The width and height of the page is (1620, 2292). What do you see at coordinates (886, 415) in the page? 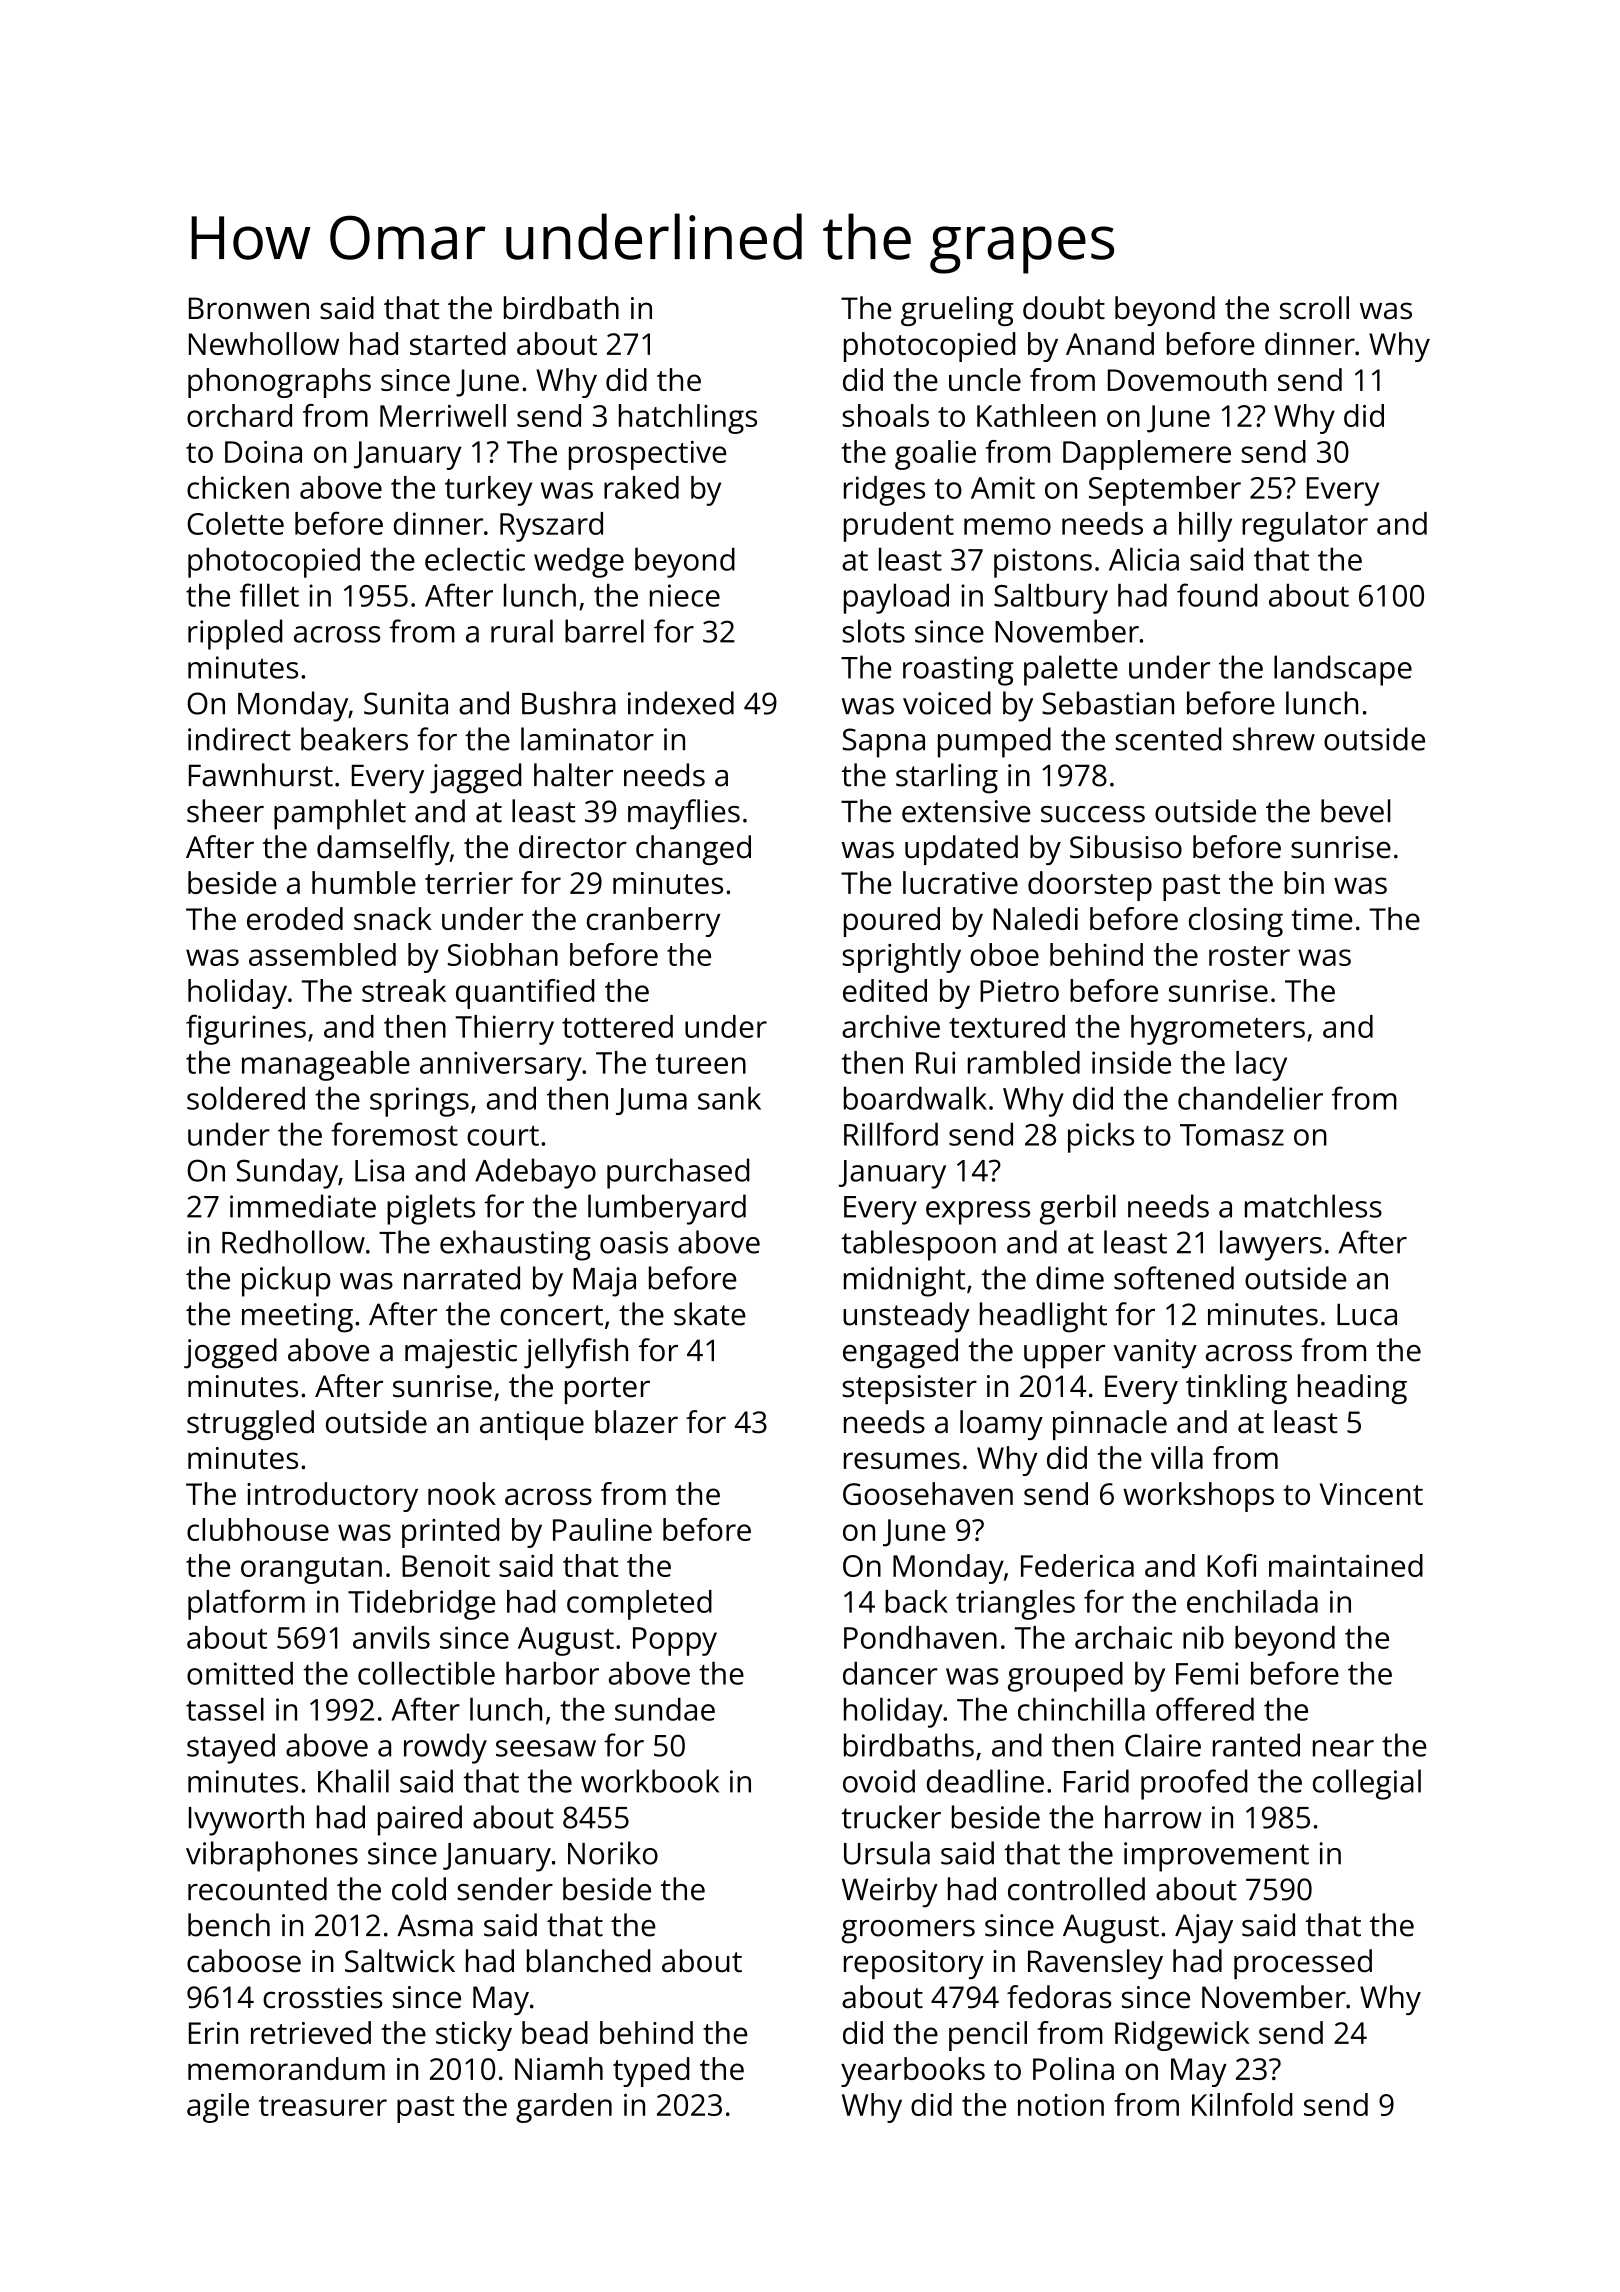
I see `shoals` at bounding box center [886, 415].
